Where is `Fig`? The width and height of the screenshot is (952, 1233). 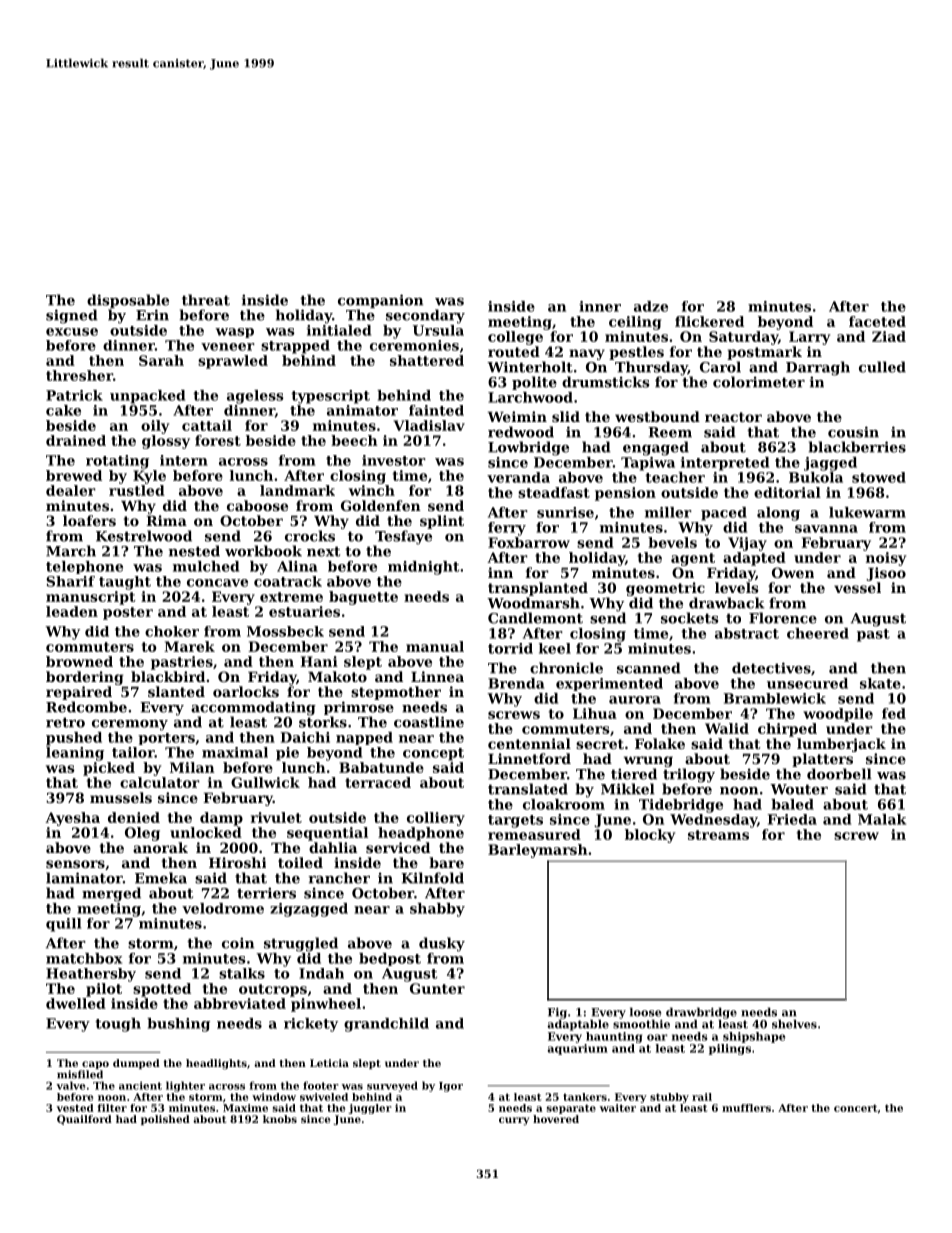
Fig is located at coordinates (557, 1013).
